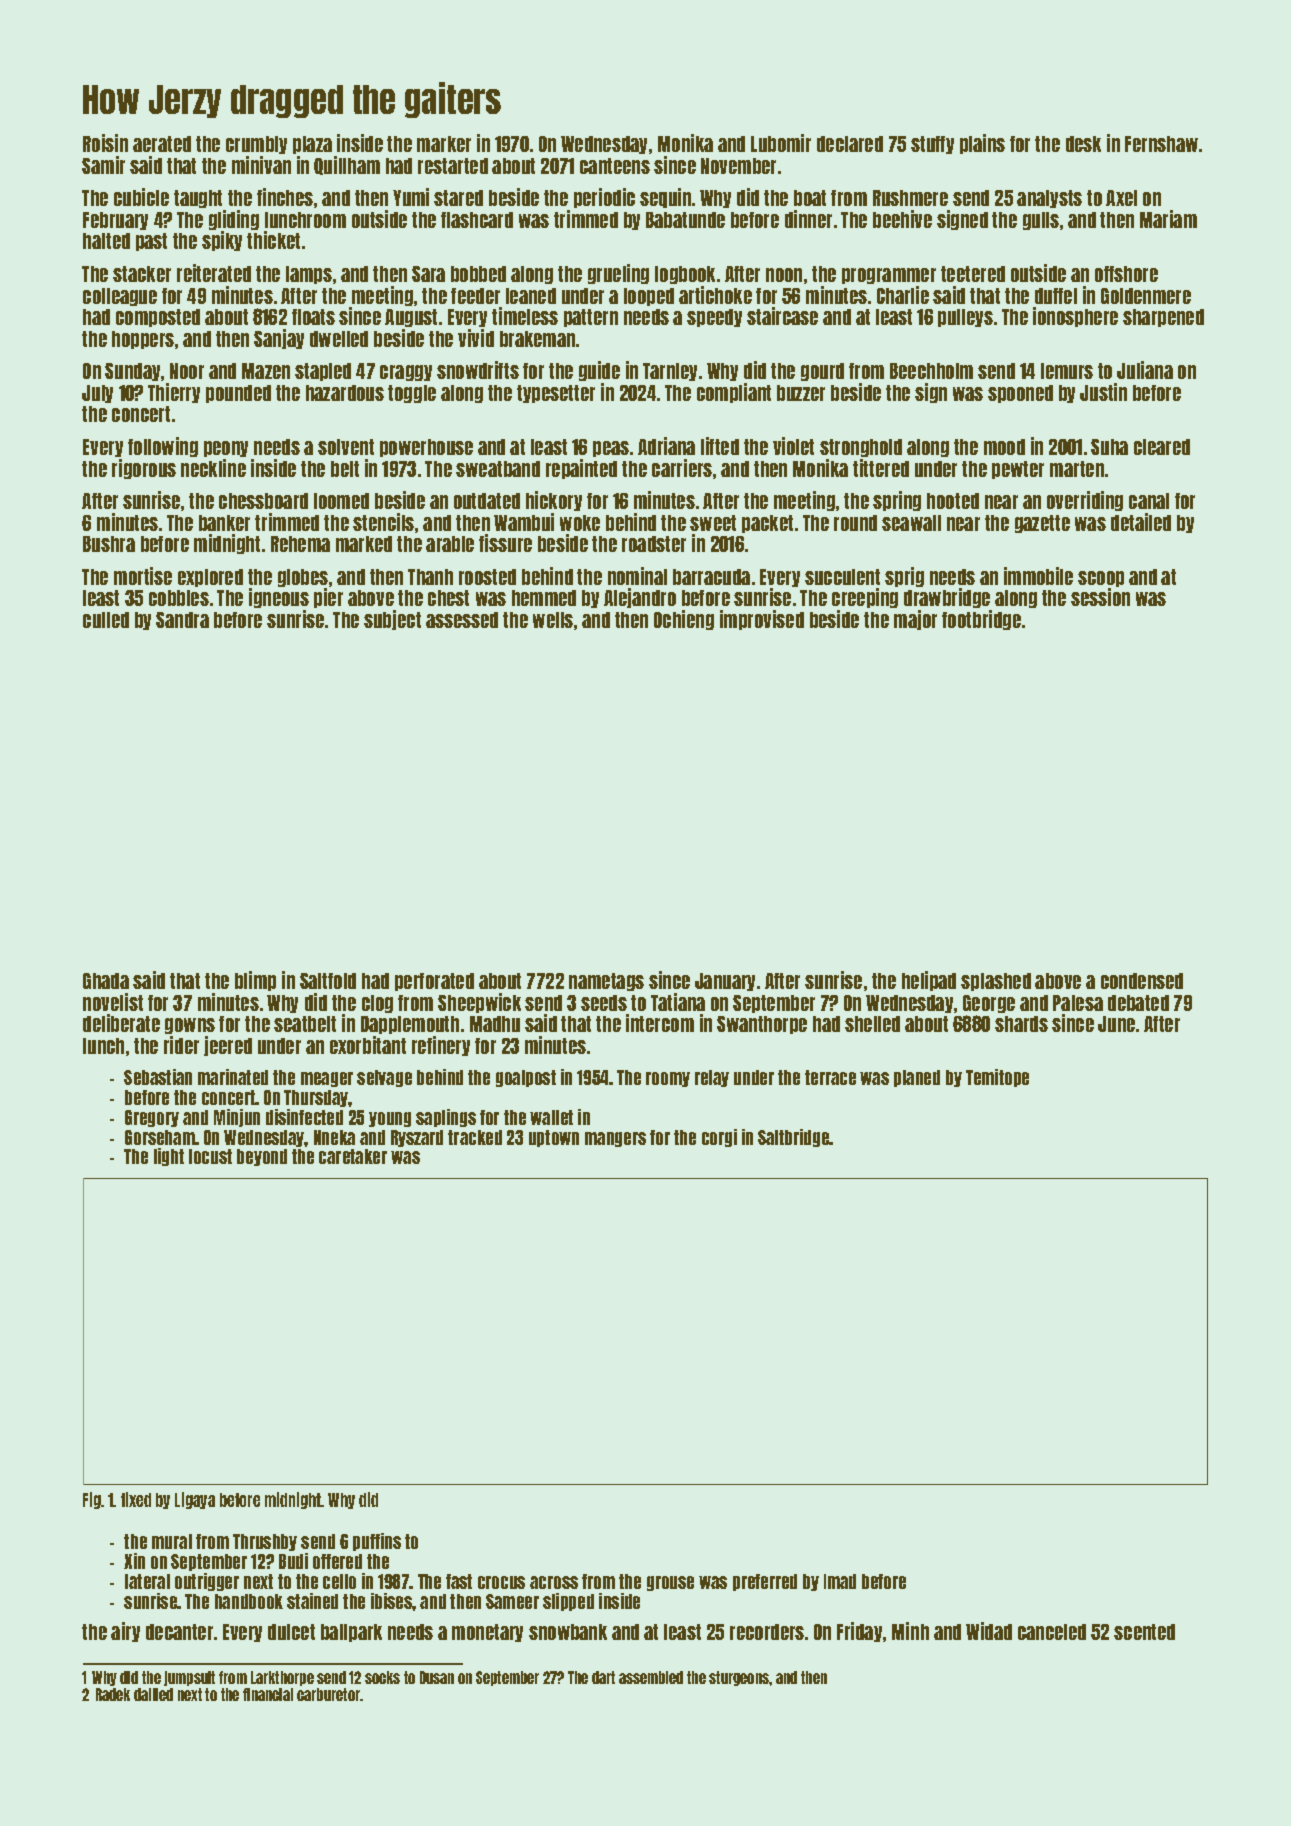 The image size is (1291, 1826). What do you see at coordinates (615, 166) in the screenshot?
I see `canteens` at bounding box center [615, 166].
